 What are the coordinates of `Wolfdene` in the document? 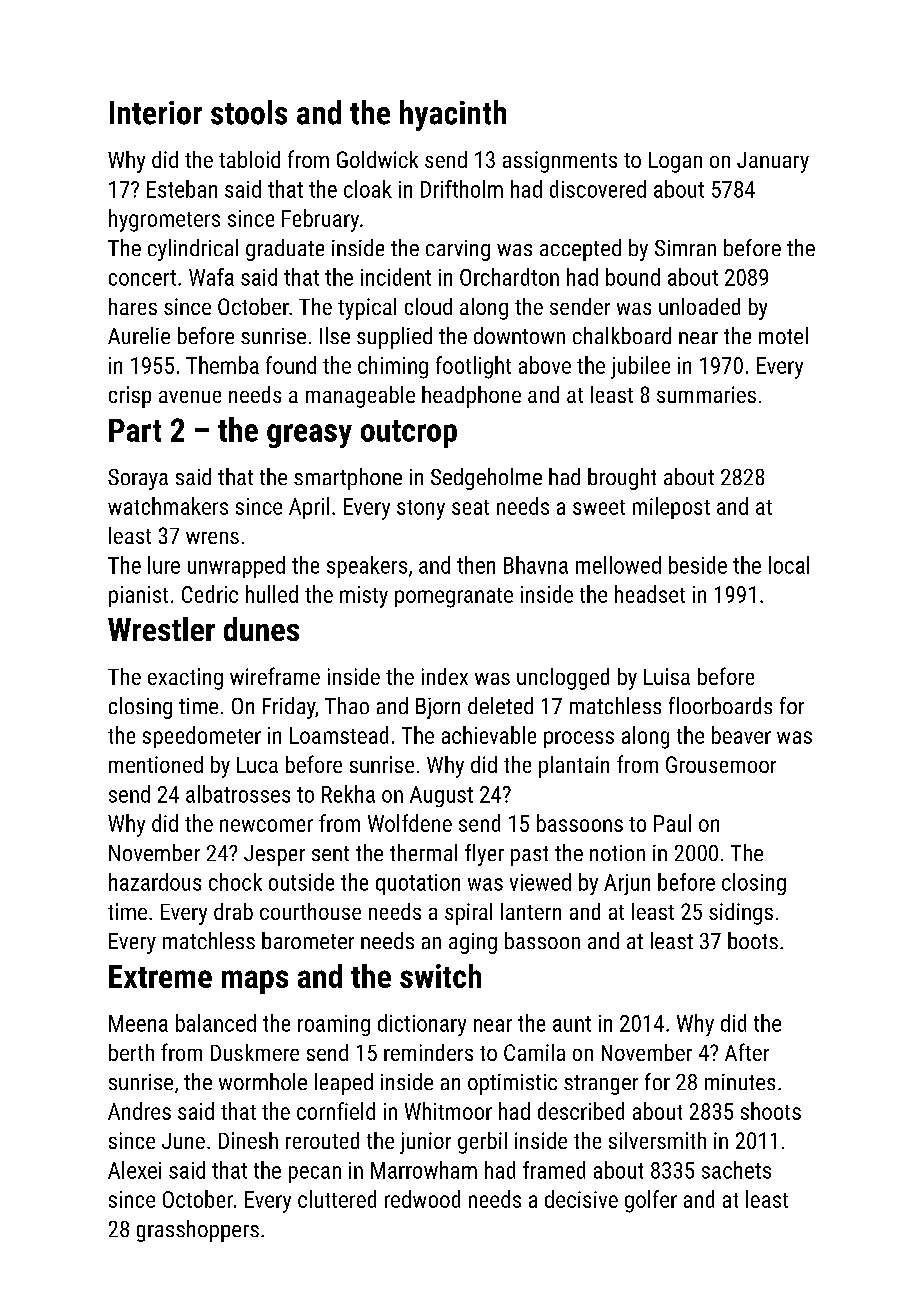 It's located at (410, 823).
